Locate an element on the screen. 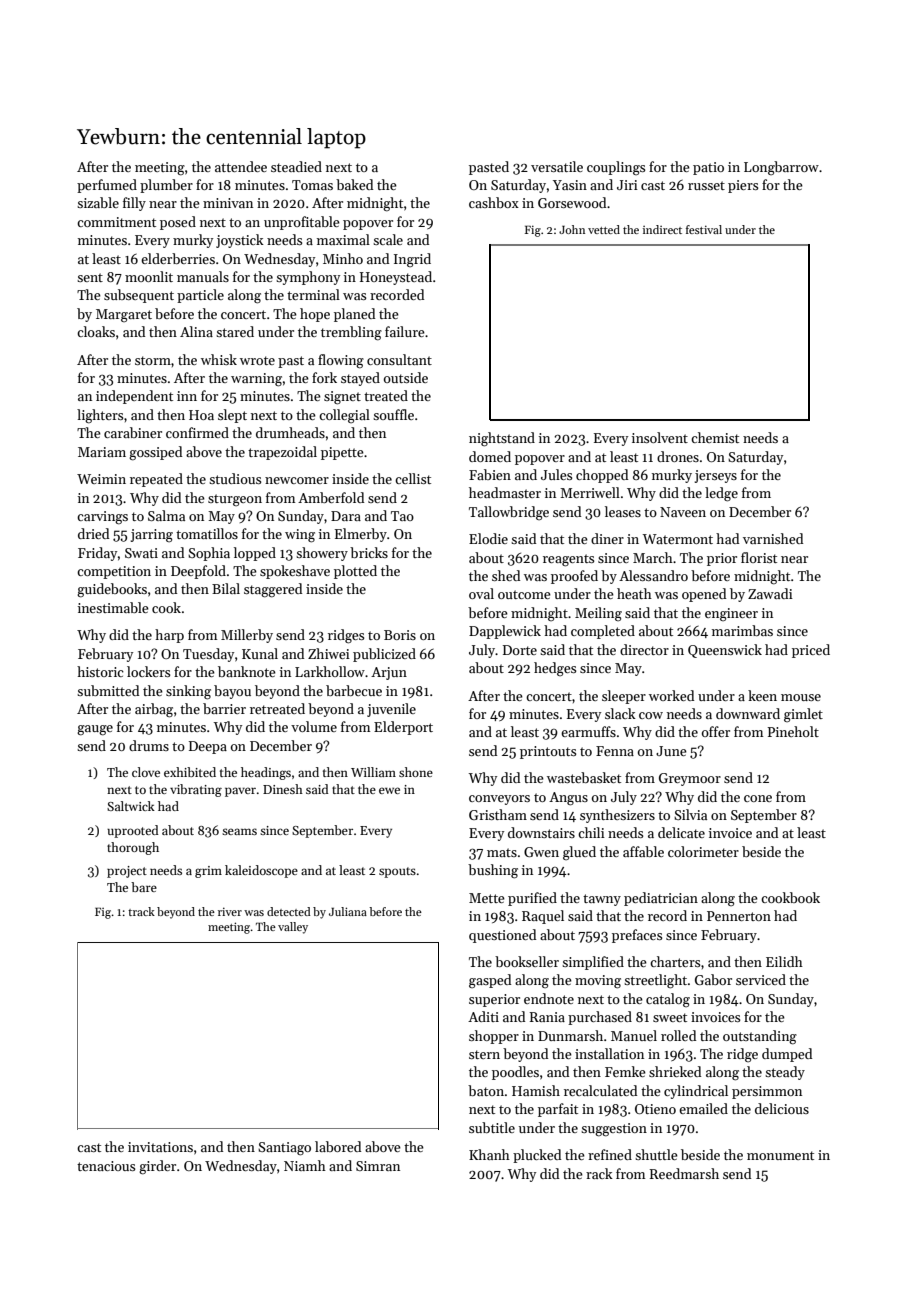 Image resolution: width=908 pixels, height=1316 pixels. tenacious is located at coordinates (106, 1166).
